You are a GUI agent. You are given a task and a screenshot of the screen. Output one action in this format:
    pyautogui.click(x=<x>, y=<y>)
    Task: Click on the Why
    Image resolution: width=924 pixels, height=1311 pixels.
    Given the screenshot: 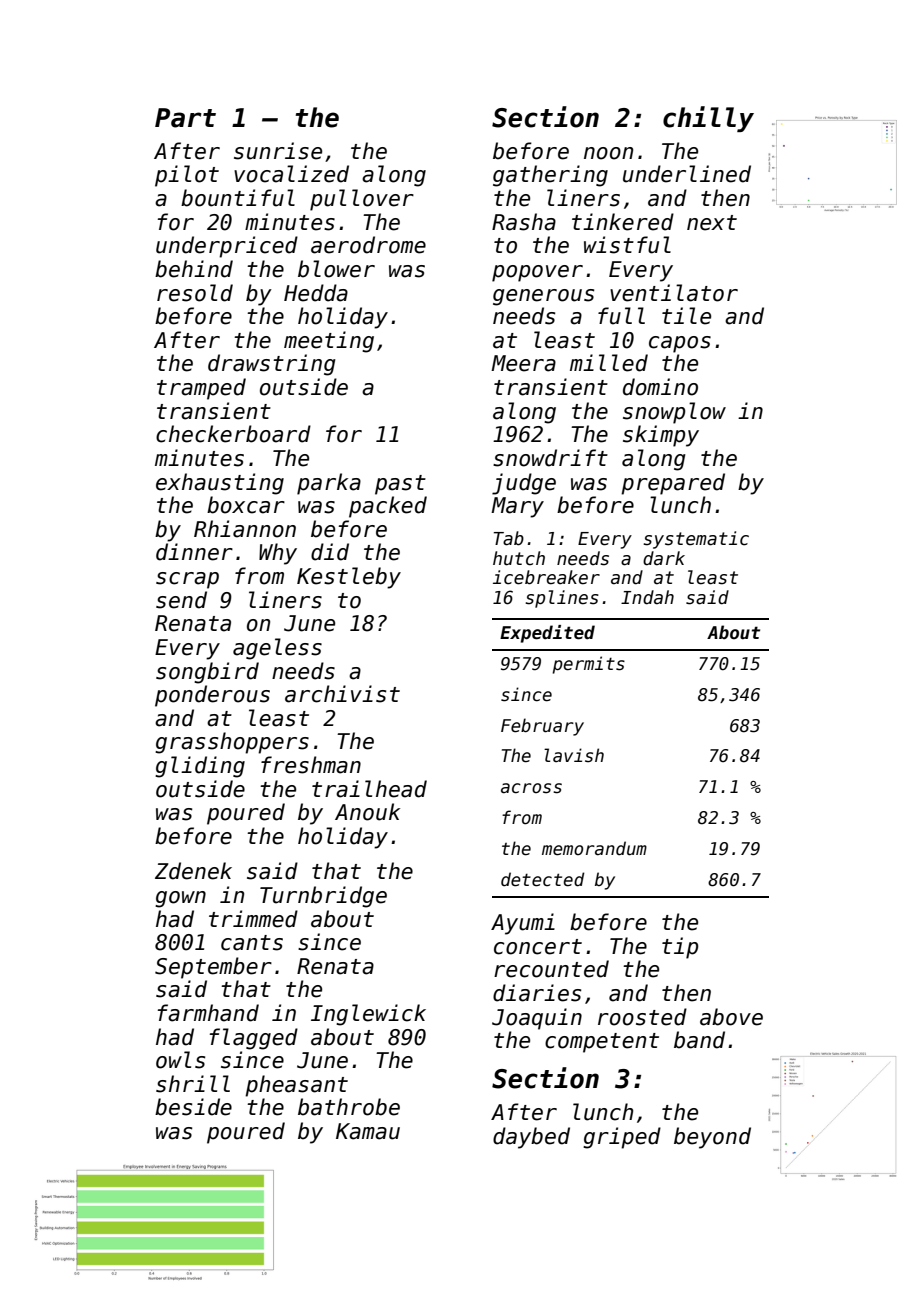 What is the action you would take?
    pyautogui.click(x=278, y=554)
